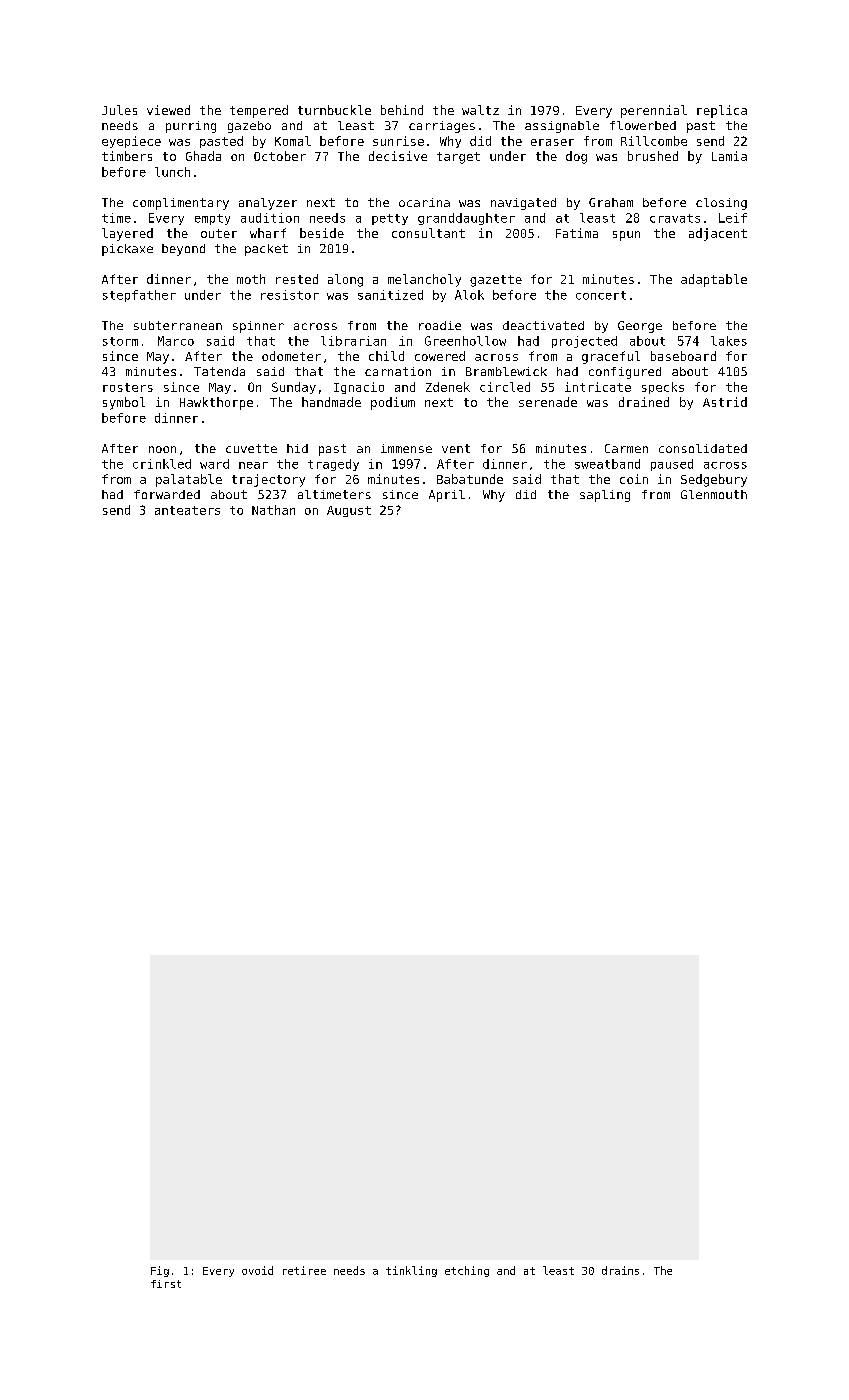 Image resolution: width=849 pixels, height=1400 pixels. Describe the element at coordinates (166, 1284) in the page. I see `first` at that location.
